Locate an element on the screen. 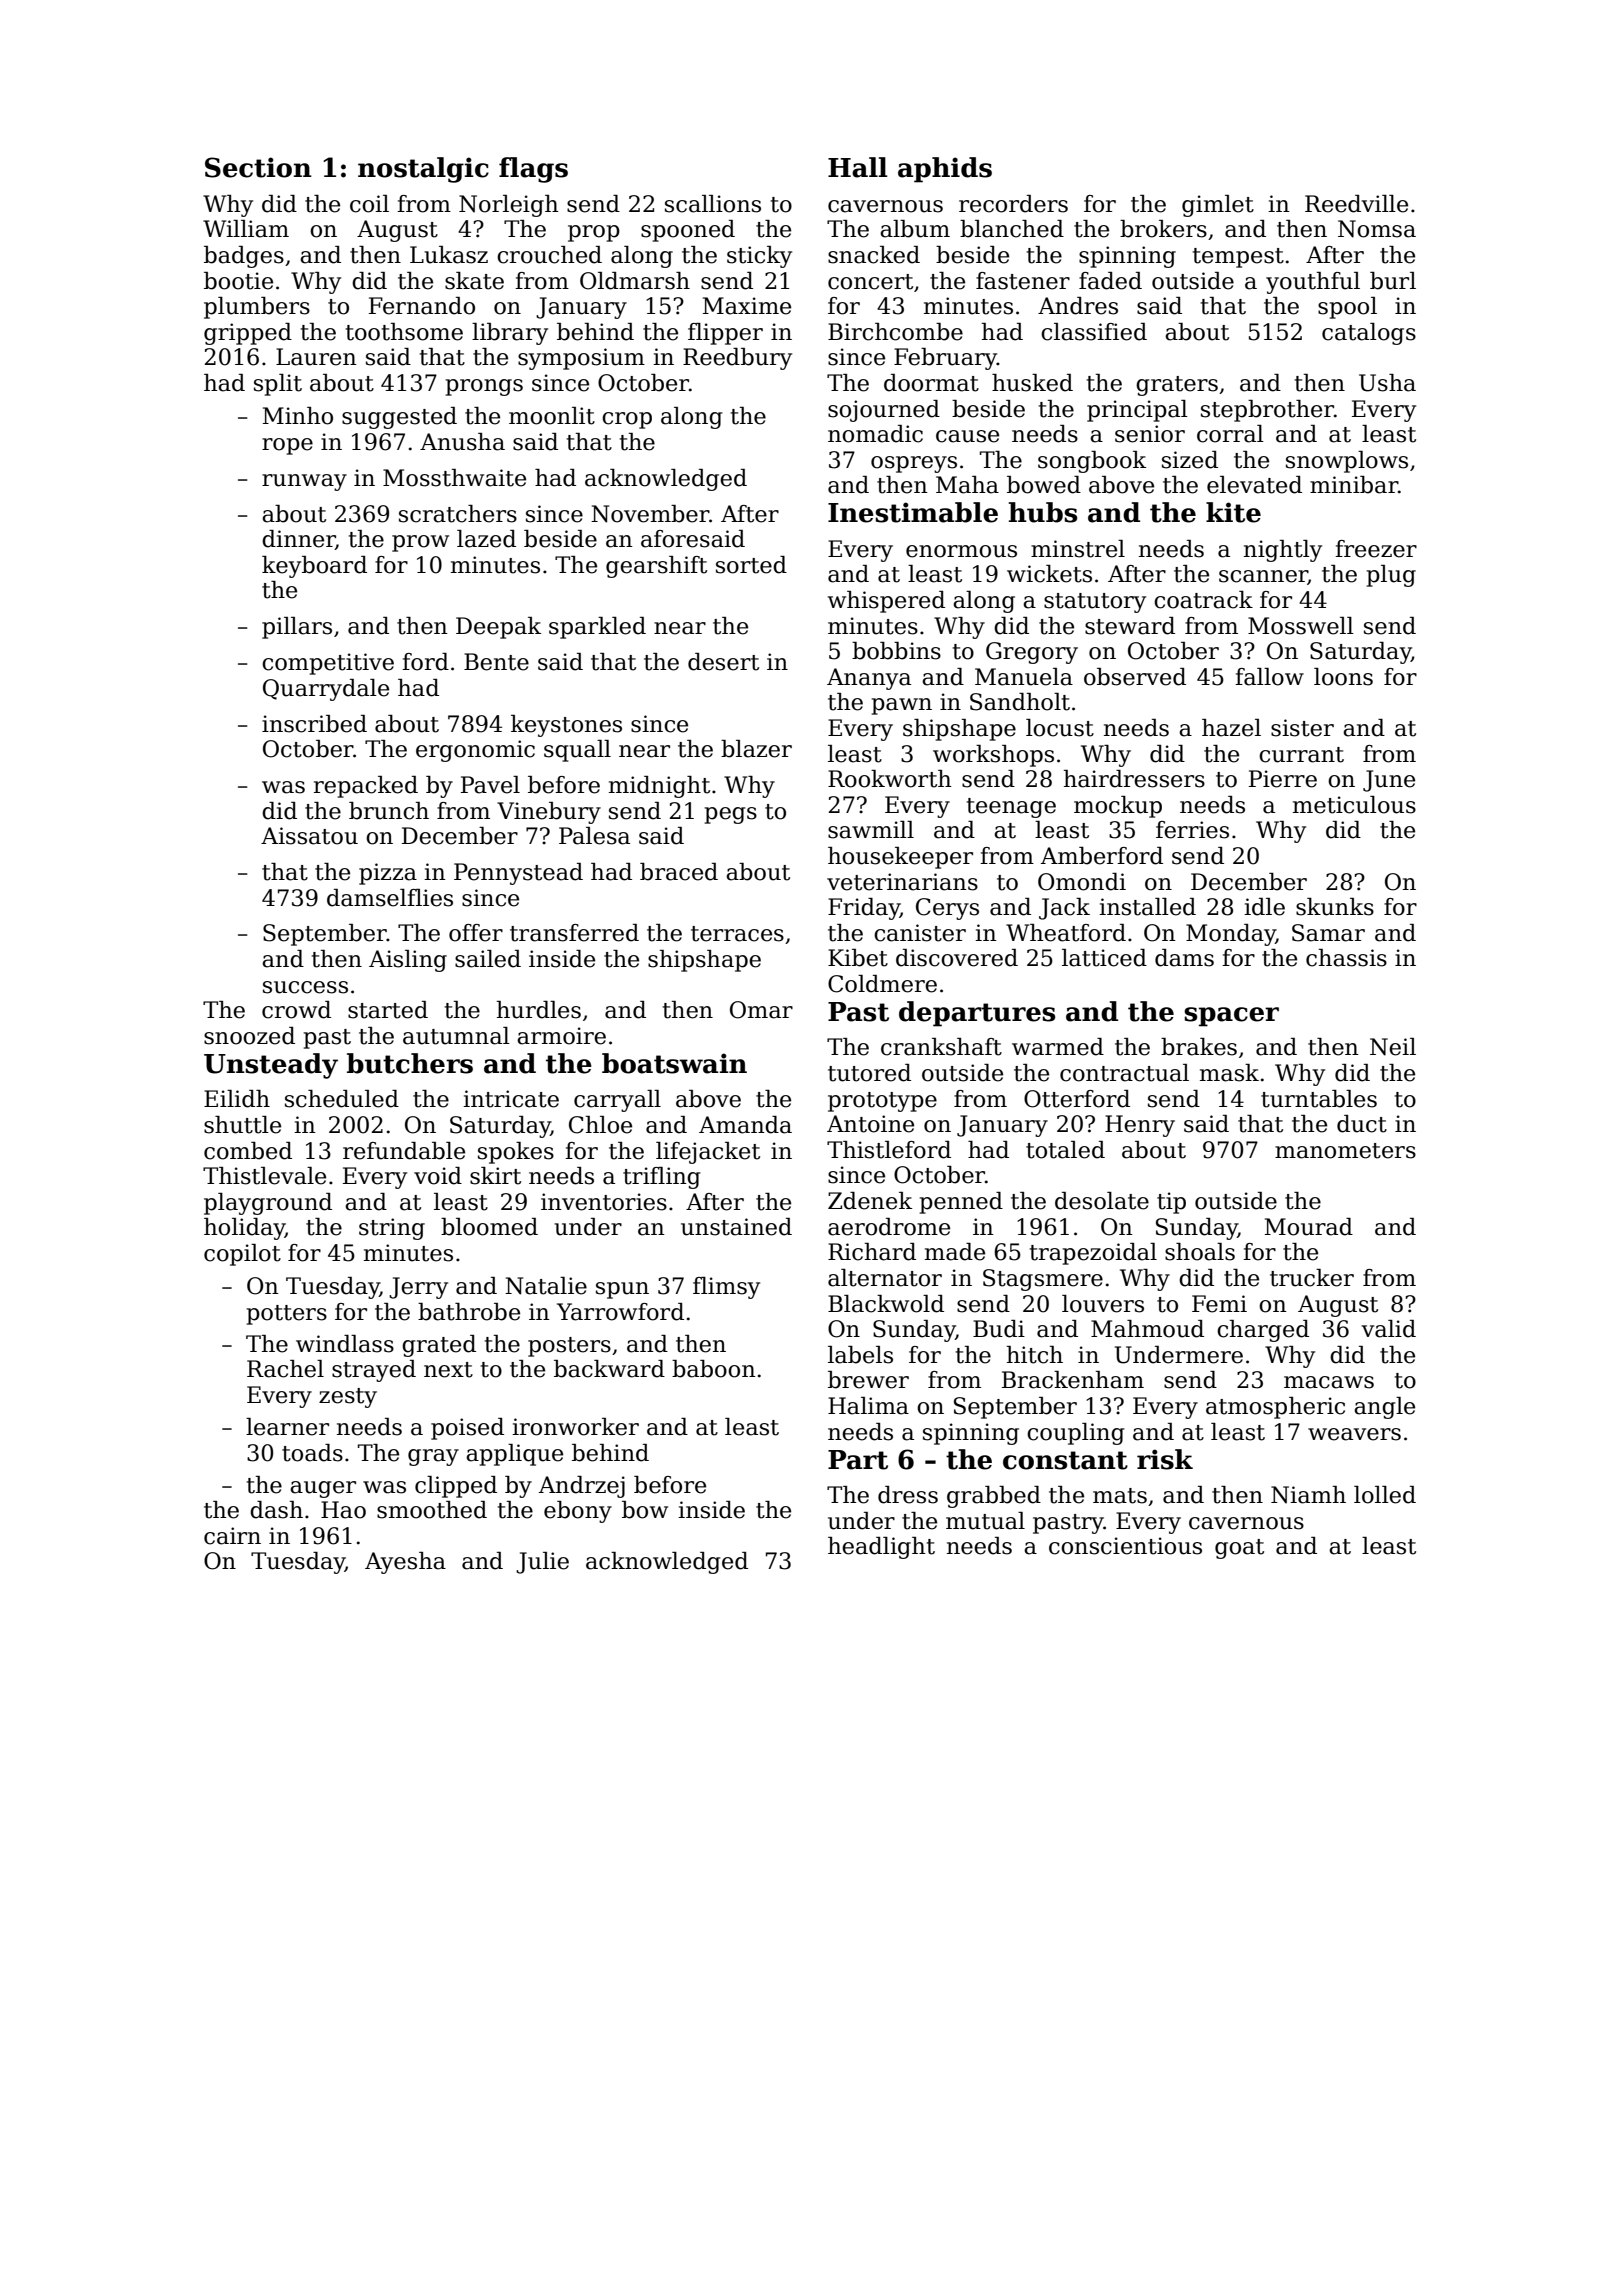  learner is located at coordinates (287, 1427).
